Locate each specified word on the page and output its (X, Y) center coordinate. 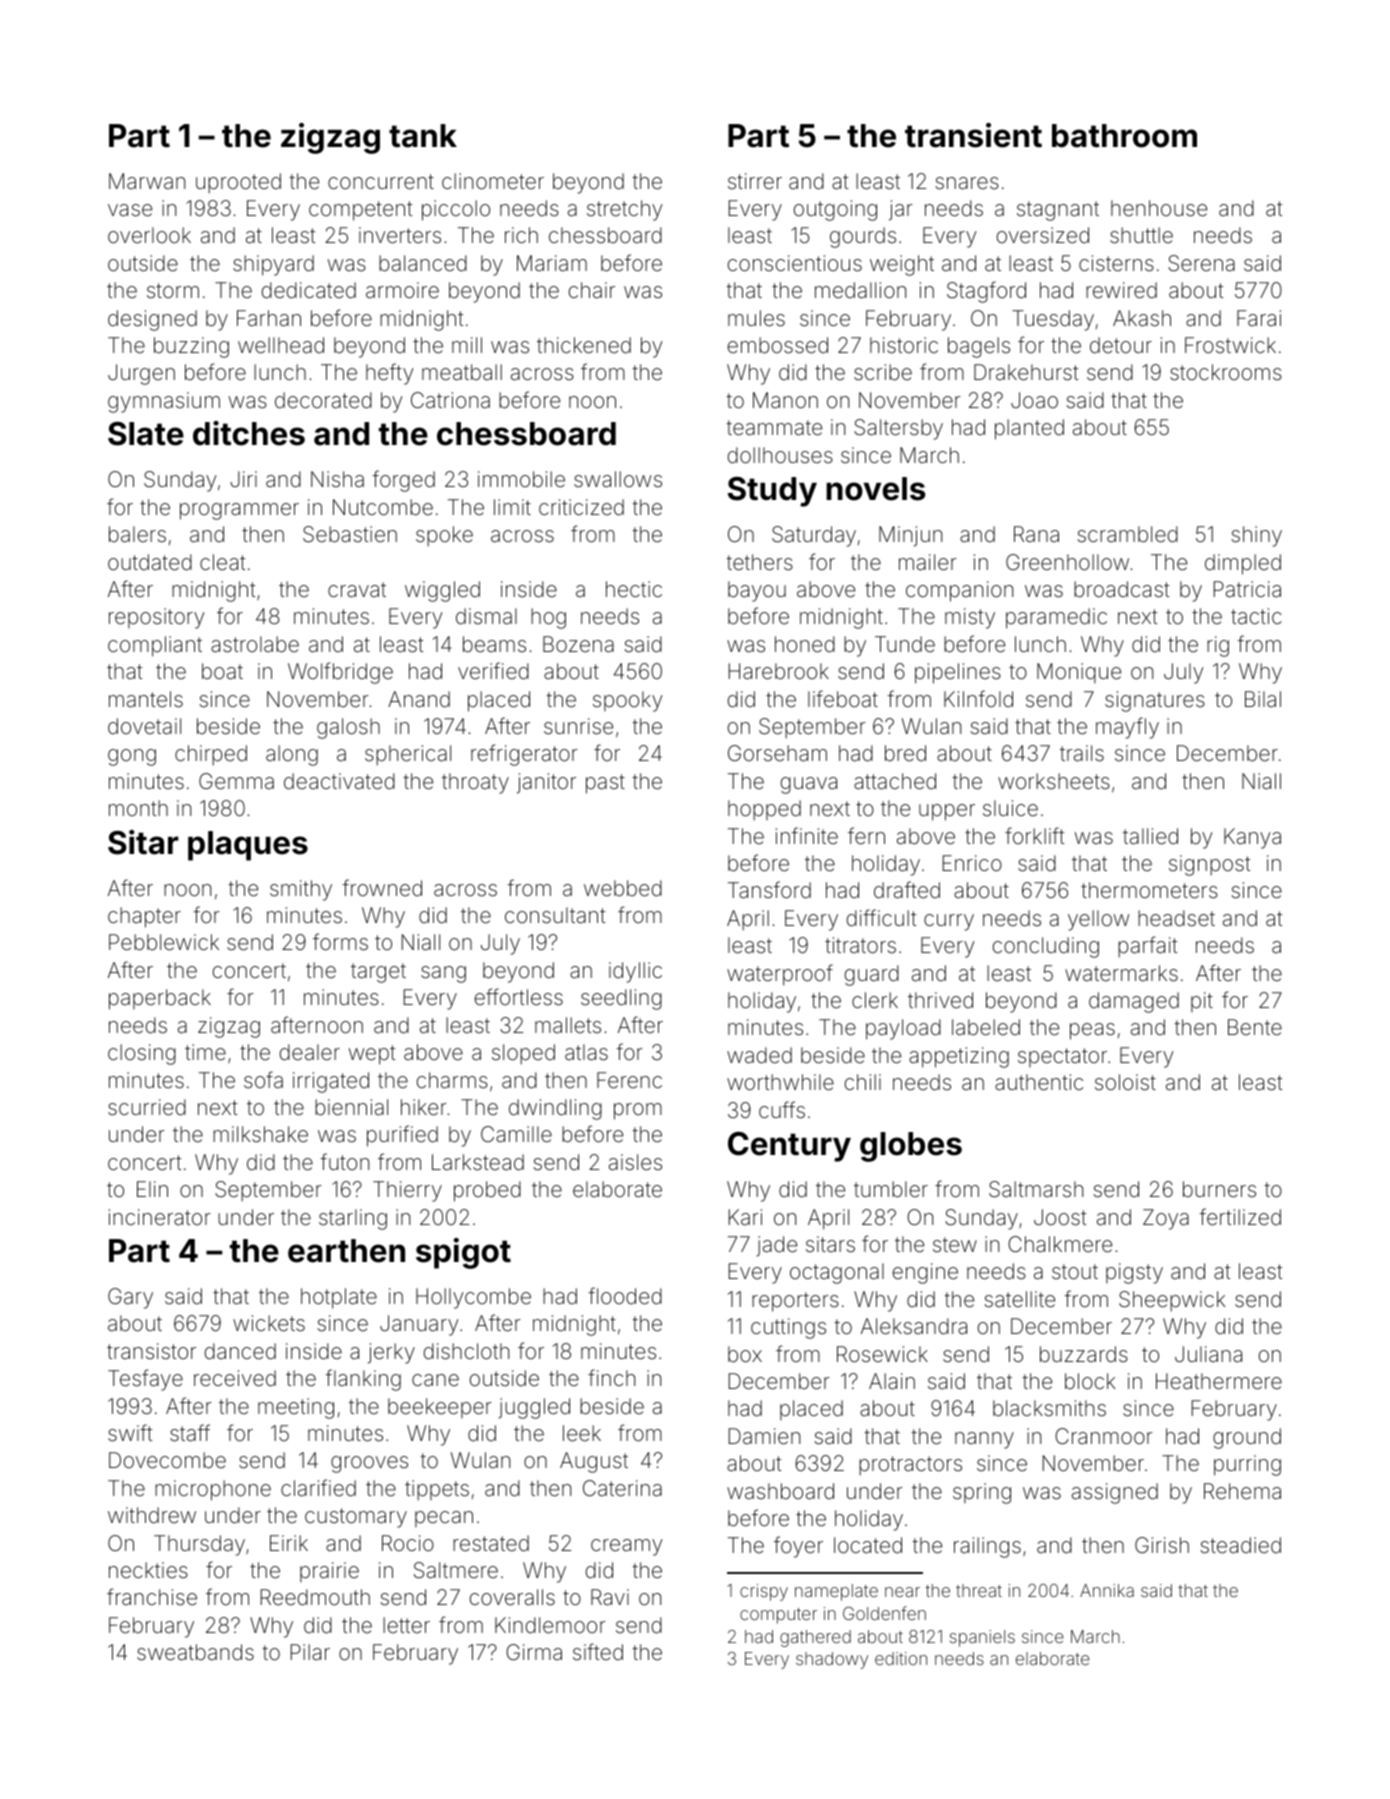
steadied (1240, 1545)
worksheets (1054, 781)
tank (423, 136)
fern (866, 835)
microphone (213, 1490)
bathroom (1124, 136)
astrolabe (255, 644)
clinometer (493, 181)
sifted (598, 1651)
